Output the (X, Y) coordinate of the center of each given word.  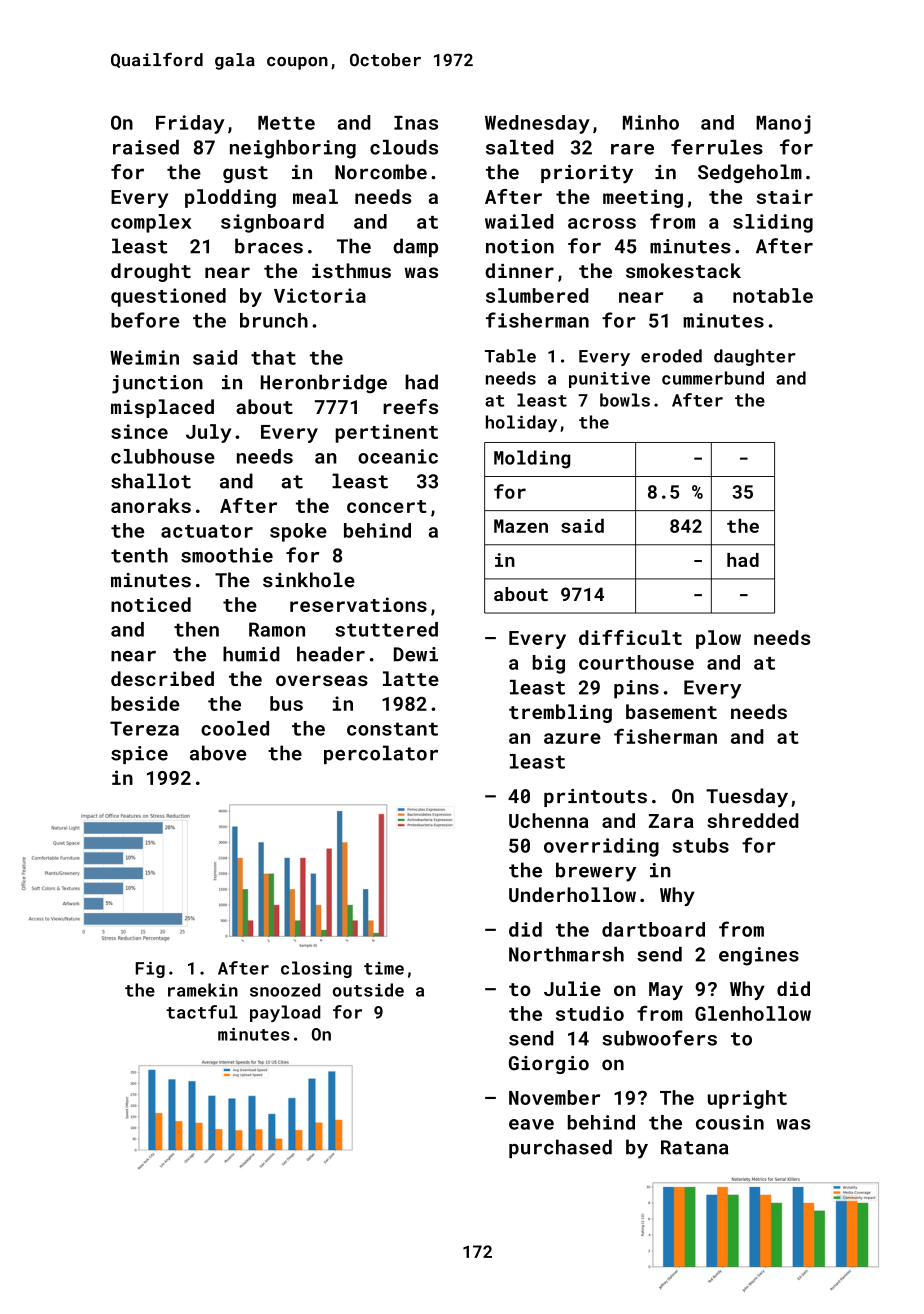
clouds (404, 147)
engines (759, 956)
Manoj (783, 124)
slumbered (537, 295)
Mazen (521, 526)
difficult (630, 637)
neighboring (293, 149)
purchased (560, 1148)
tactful (202, 1012)
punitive (609, 380)
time (384, 968)
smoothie (227, 555)
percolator (381, 754)
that (273, 357)
